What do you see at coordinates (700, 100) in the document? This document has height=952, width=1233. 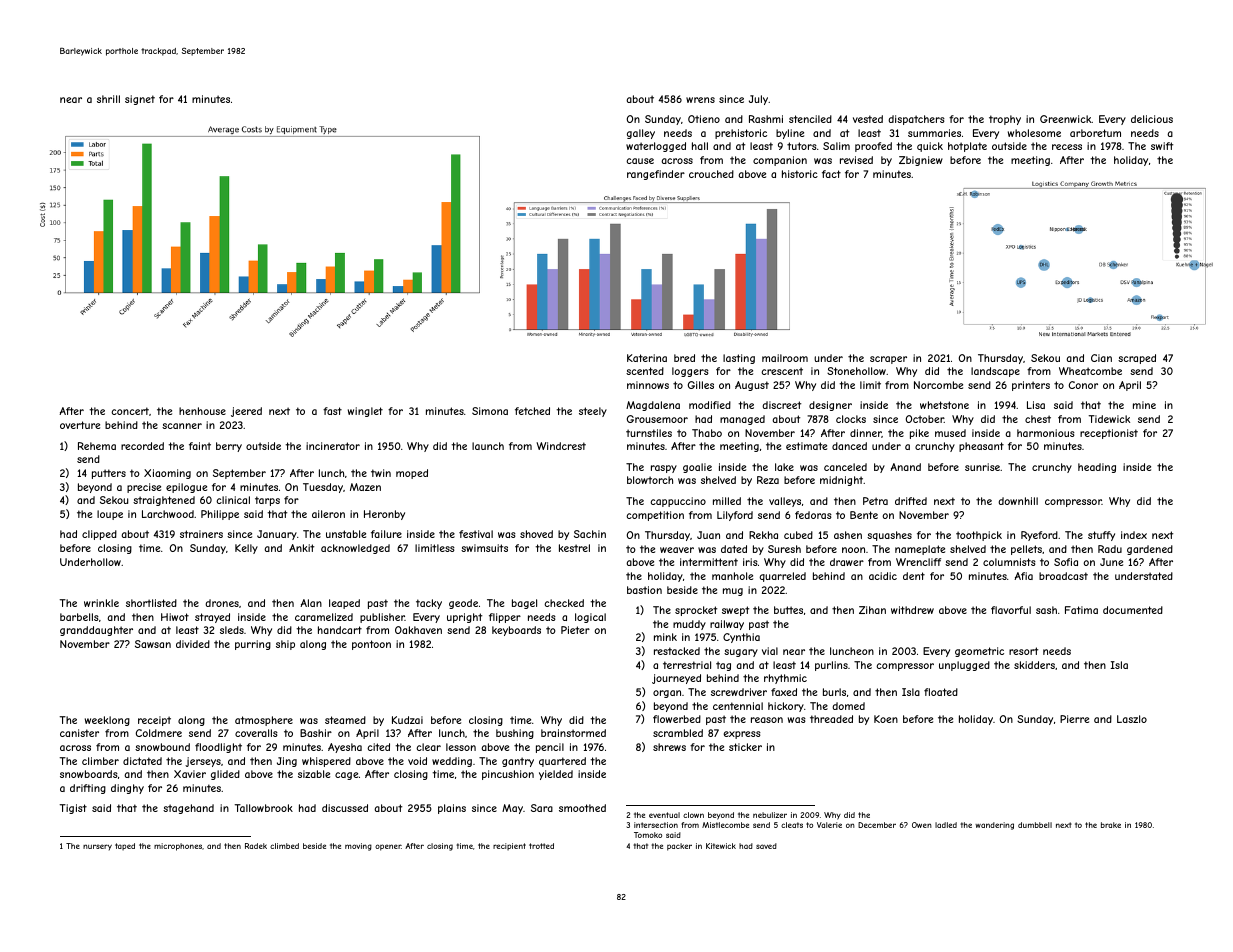 I see `wrens` at bounding box center [700, 100].
